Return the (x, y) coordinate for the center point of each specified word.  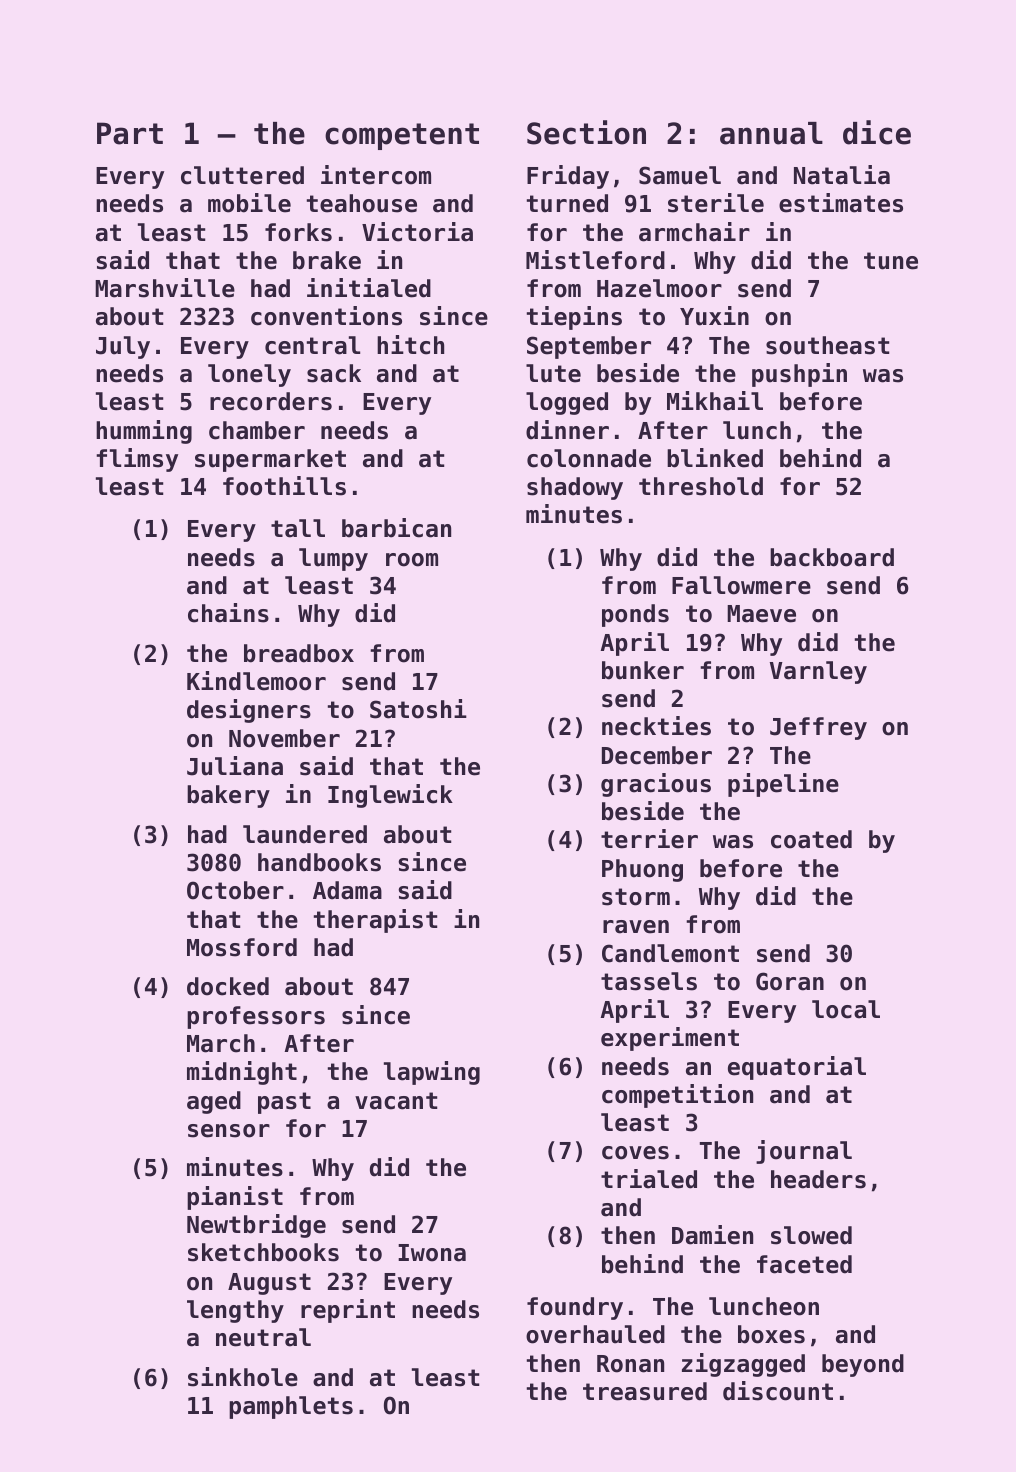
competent (402, 136)
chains (228, 613)
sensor (229, 1131)
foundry (575, 1308)
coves (635, 1153)
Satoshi (418, 709)
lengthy (235, 1311)
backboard (832, 557)
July (123, 347)
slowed (811, 1235)
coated (811, 839)
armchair (694, 232)
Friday (568, 177)
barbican (396, 528)
